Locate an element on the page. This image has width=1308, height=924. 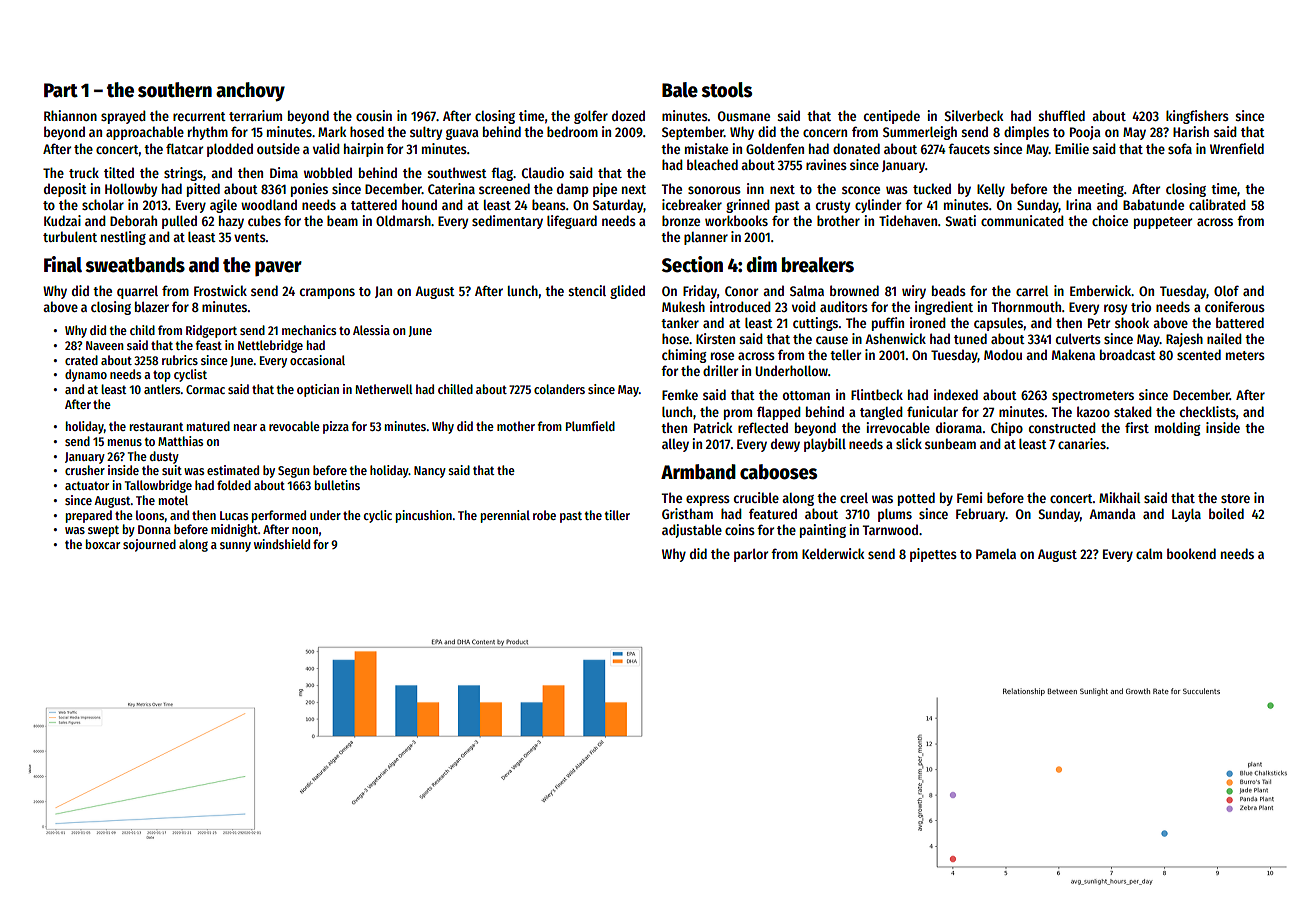
shuffled is located at coordinates (1061, 115).
